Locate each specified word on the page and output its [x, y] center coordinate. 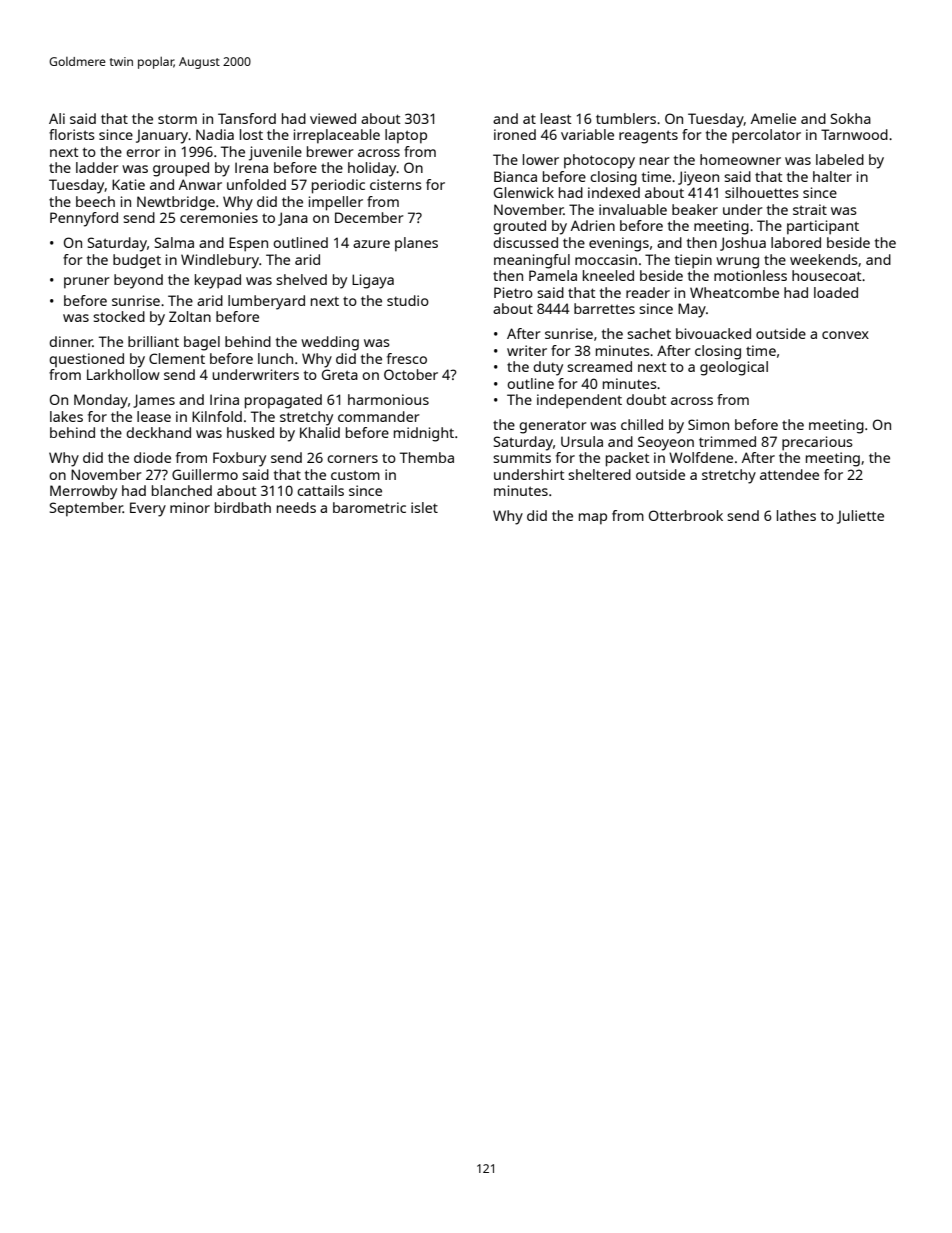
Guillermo [205, 474]
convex [845, 335]
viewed [333, 118]
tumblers [626, 118]
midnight [424, 434]
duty [548, 368]
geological [734, 368]
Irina [224, 399]
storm [177, 119]
